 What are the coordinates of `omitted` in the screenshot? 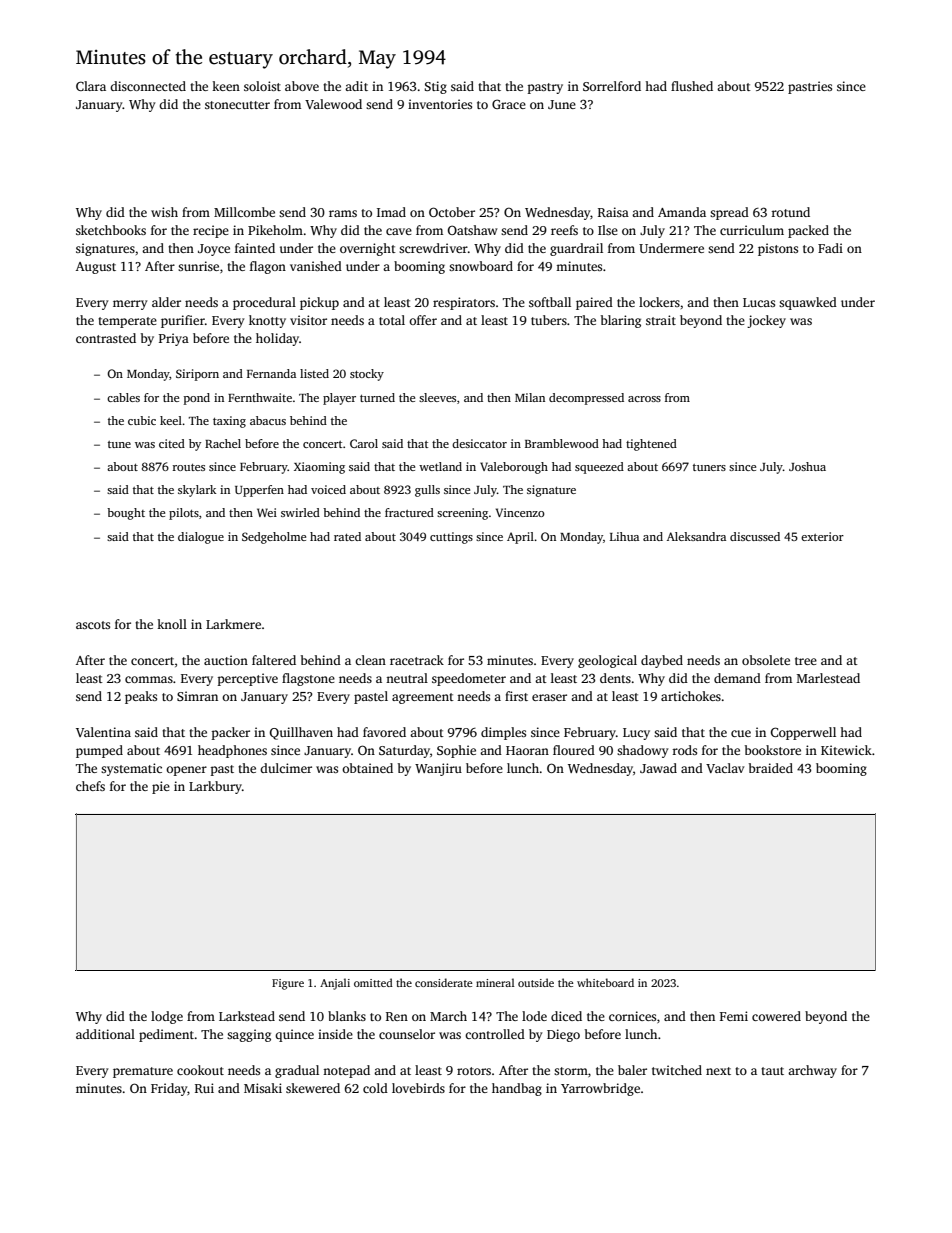 It's located at (373, 982).
